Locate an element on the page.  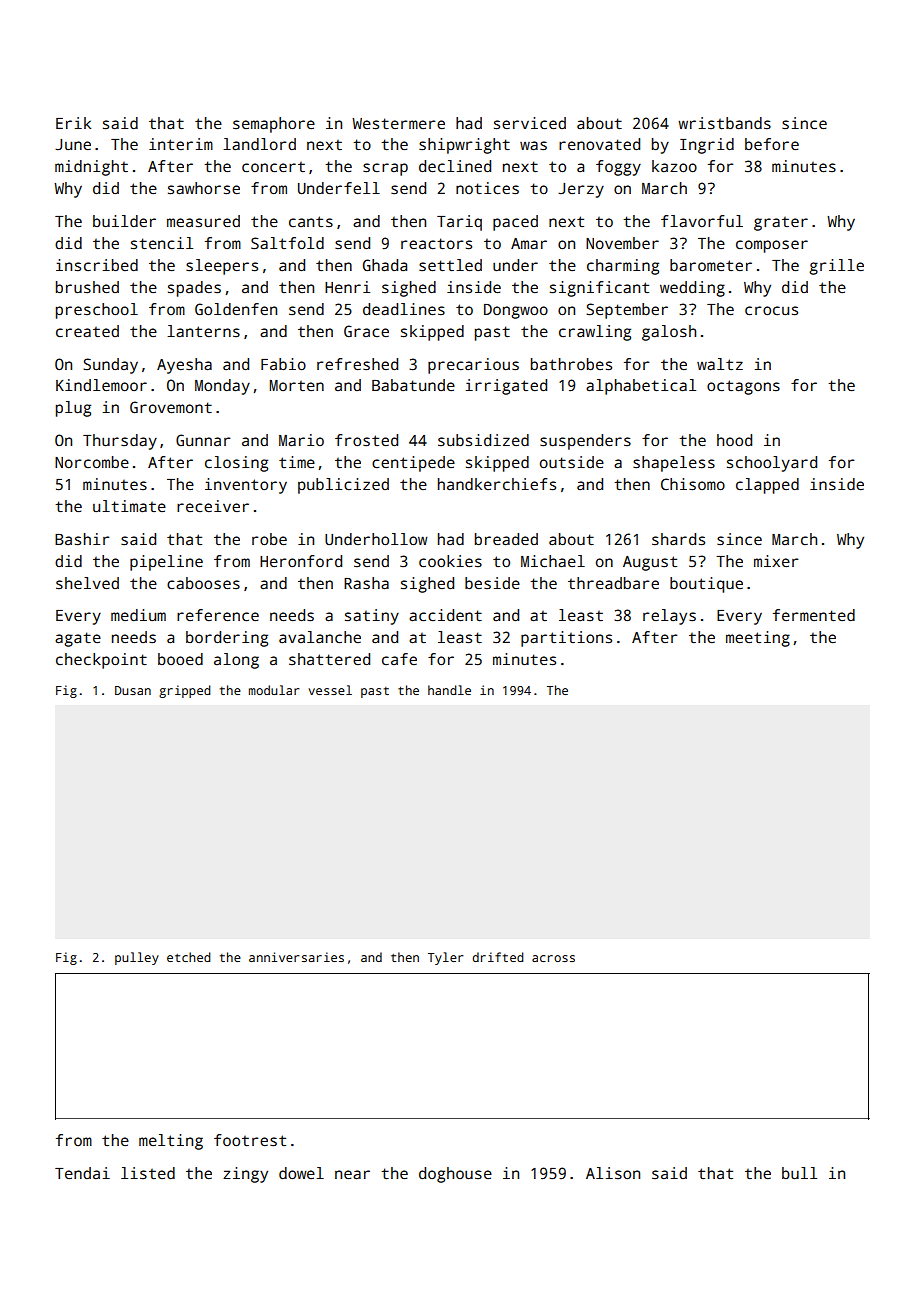
serviced is located at coordinates (530, 123).
